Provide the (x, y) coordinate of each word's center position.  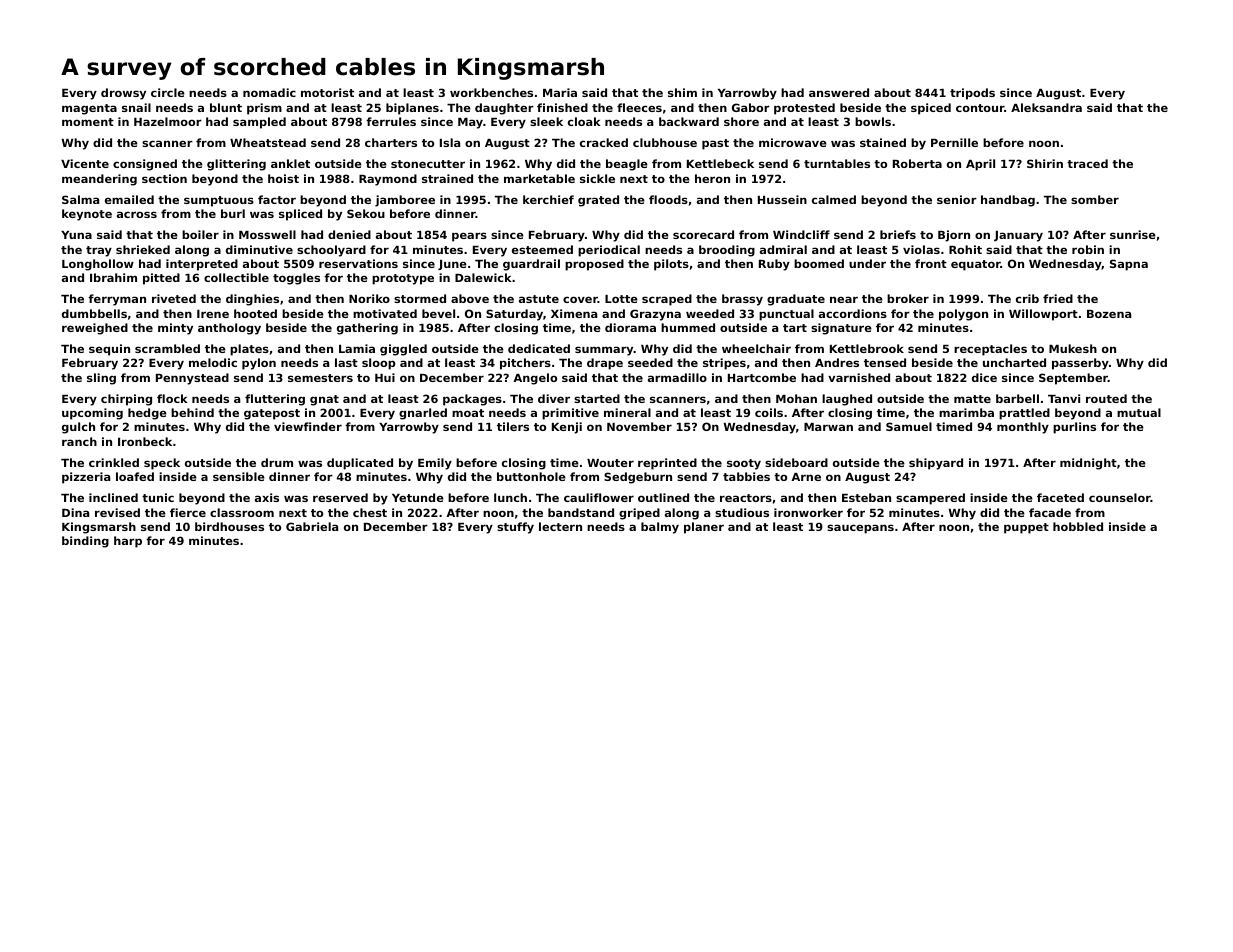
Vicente (85, 163)
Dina (75, 512)
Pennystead (192, 379)
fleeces (639, 107)
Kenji (567, 428)
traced (1087, 163)
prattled (1024, 414)
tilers (513, 426)
